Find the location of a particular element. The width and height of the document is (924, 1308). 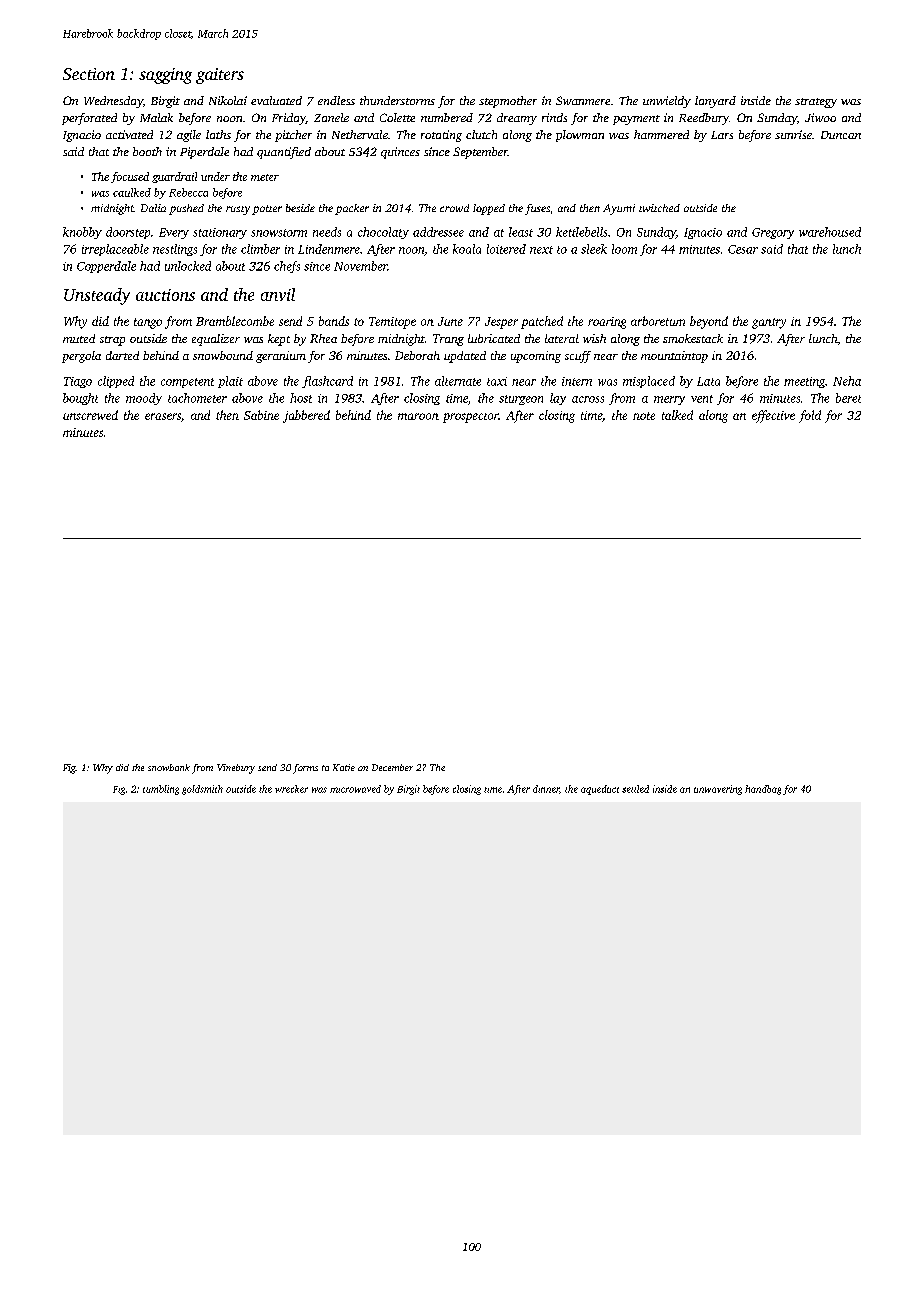

patched is located at coordinates (542, 322).
